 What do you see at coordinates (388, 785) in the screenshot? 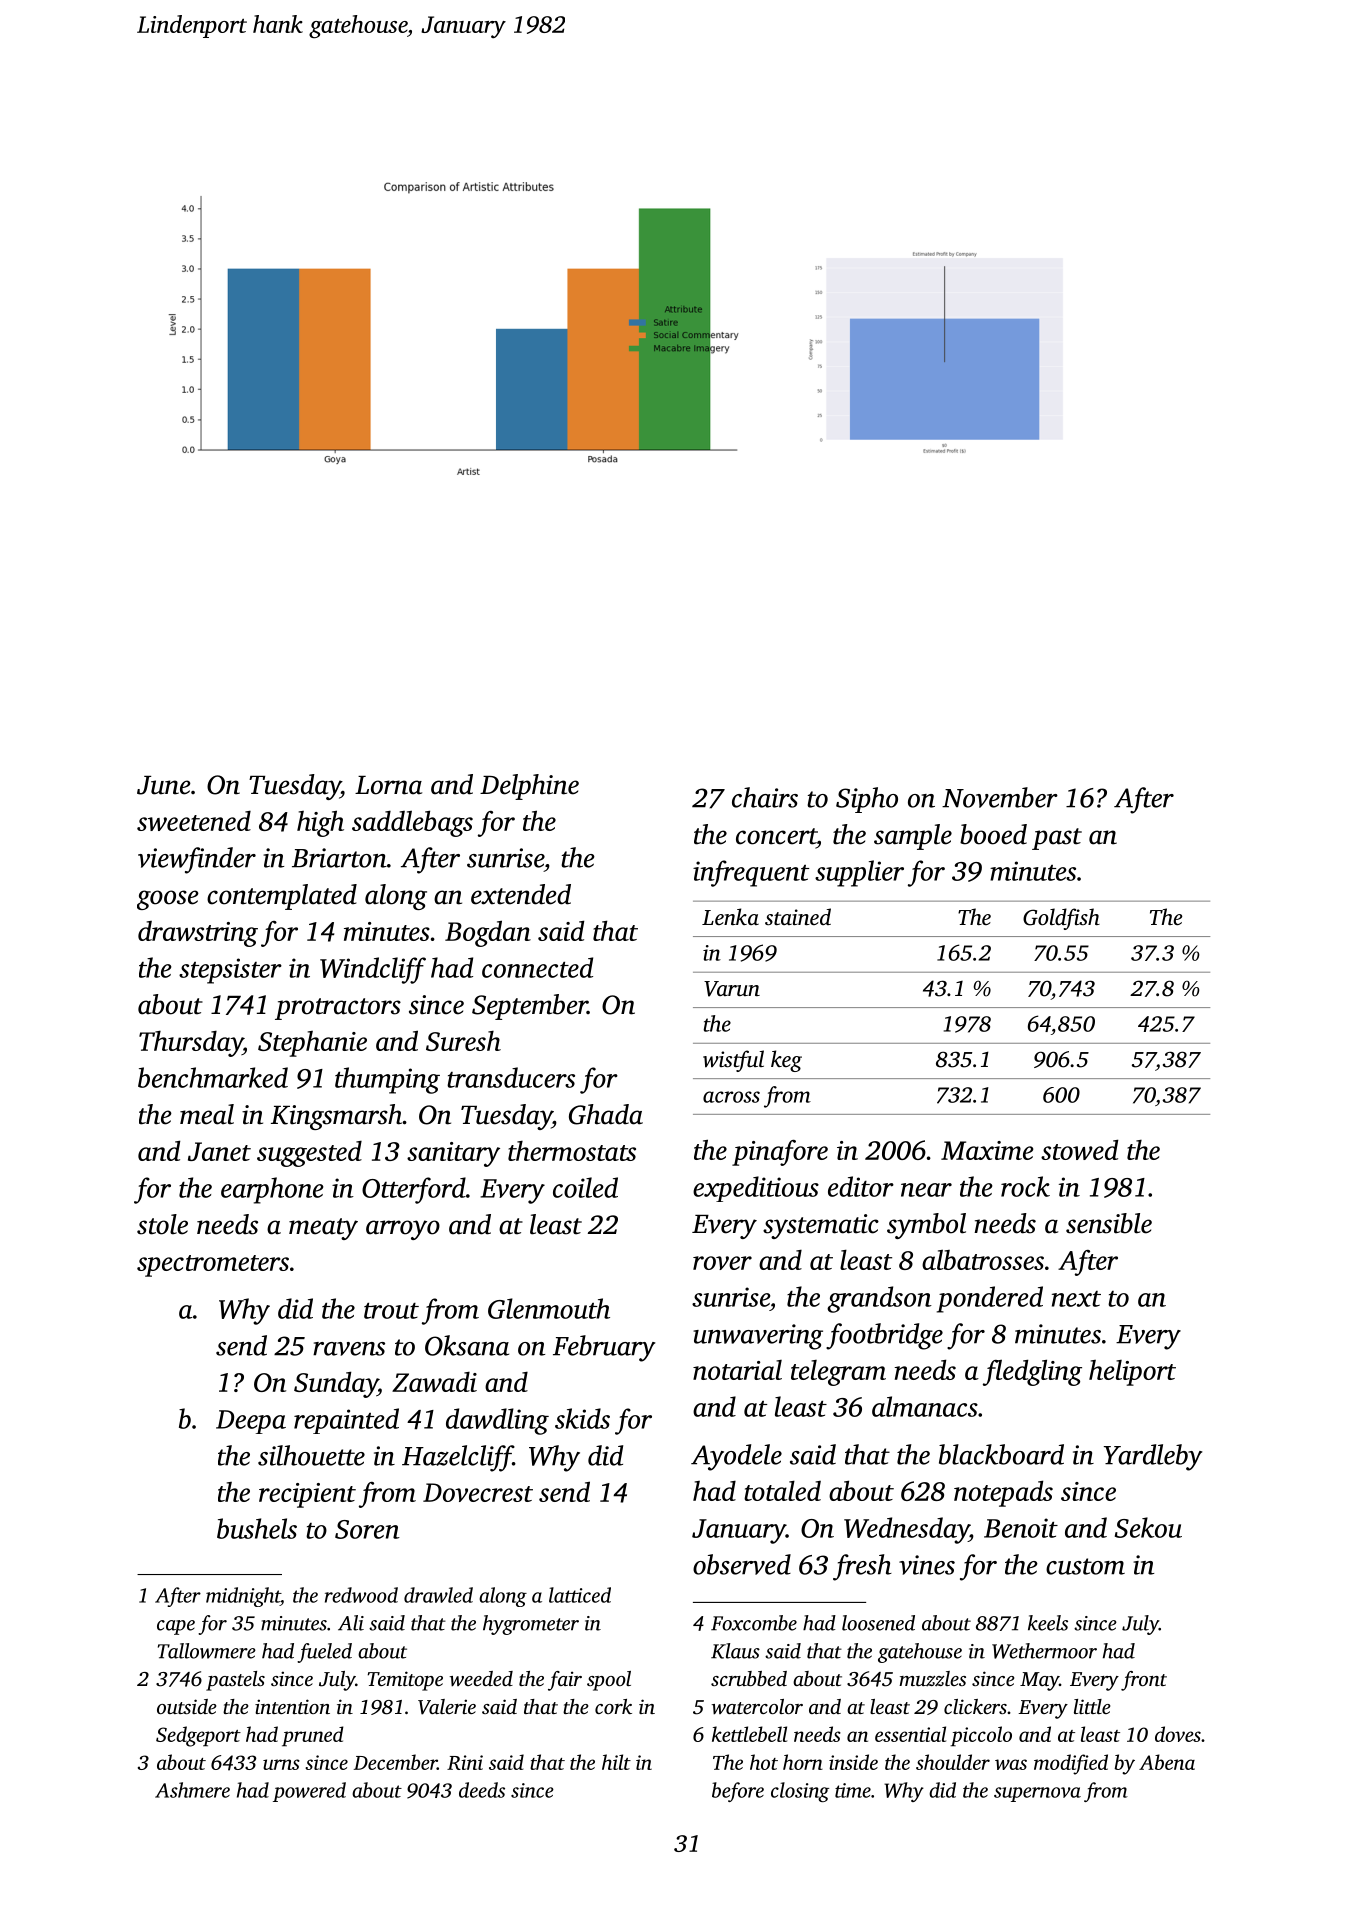
I see `Lorna` at bounding box center [388, 785].
